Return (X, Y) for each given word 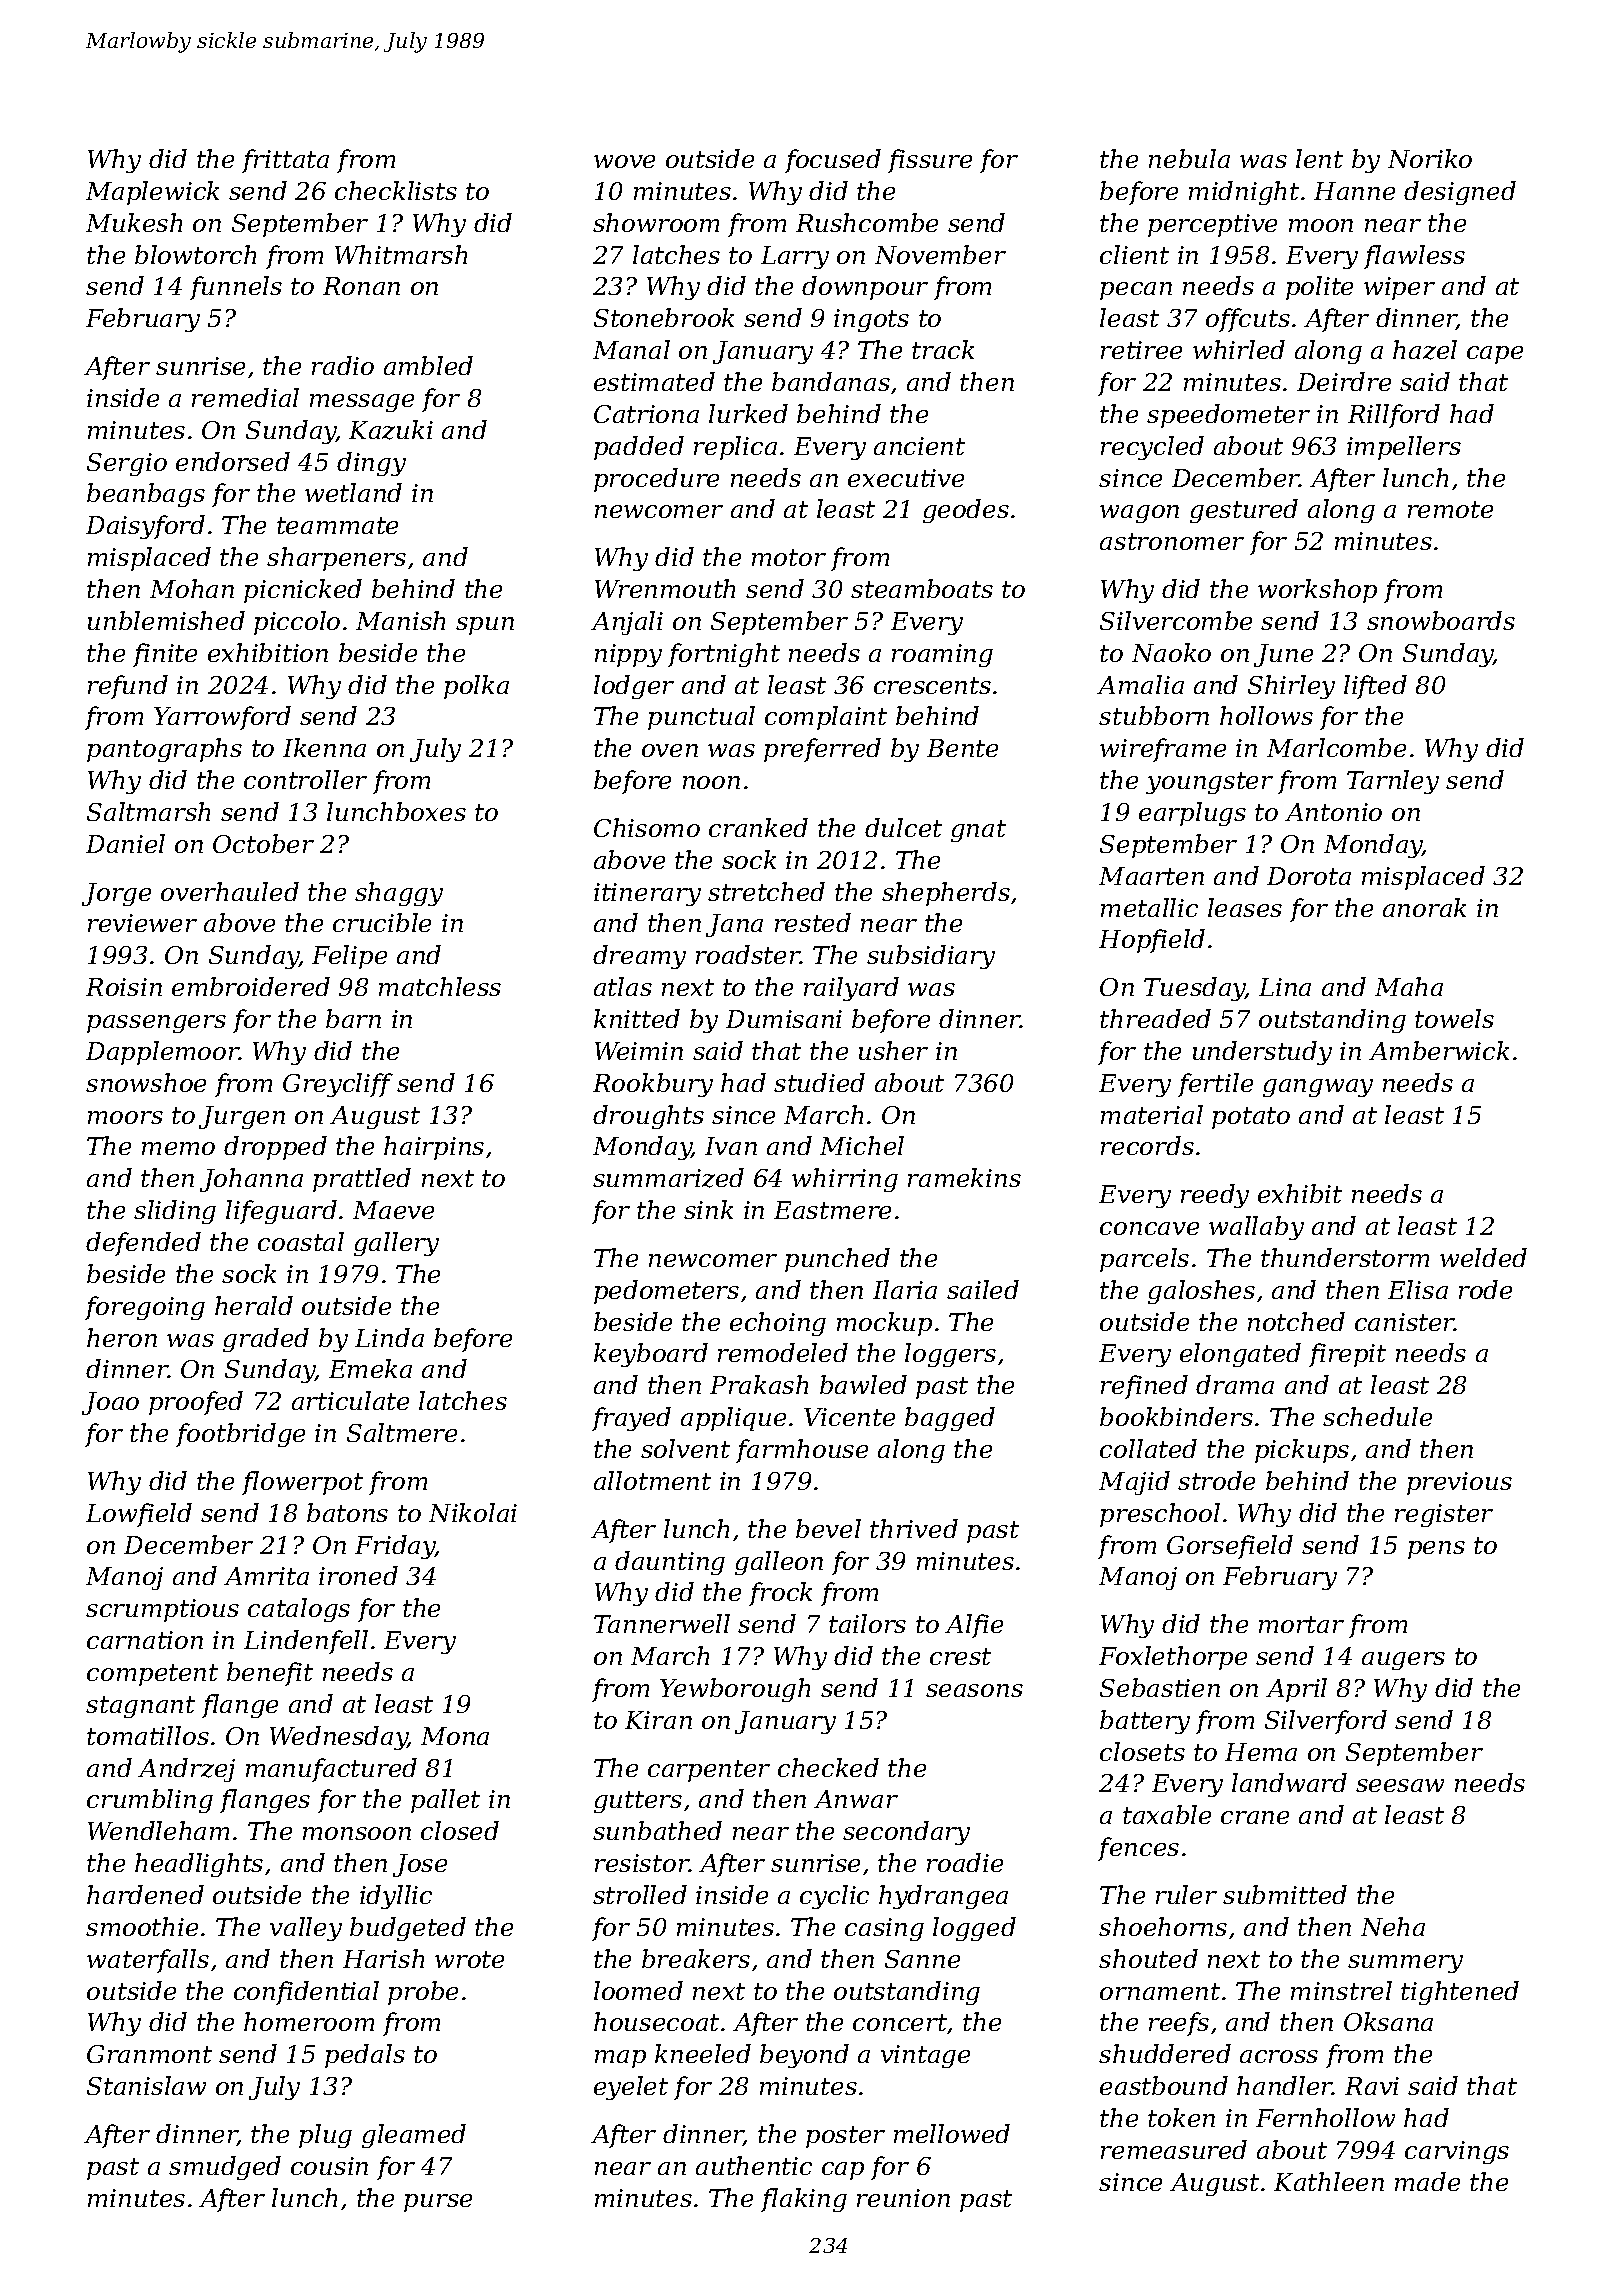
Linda (389, 1337)
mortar (1301, 1624)
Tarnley (1393, 782)
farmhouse (802, 1451)
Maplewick (152, 193)
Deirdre (1344, 381)
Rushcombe (867, 222)
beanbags (146, 495)
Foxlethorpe (1173, 1658)
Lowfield (139, 1515)
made (1427, 2181)
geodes (966, 511)
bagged (950, 1419)
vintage (925, 2056)
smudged (225, 2168)
